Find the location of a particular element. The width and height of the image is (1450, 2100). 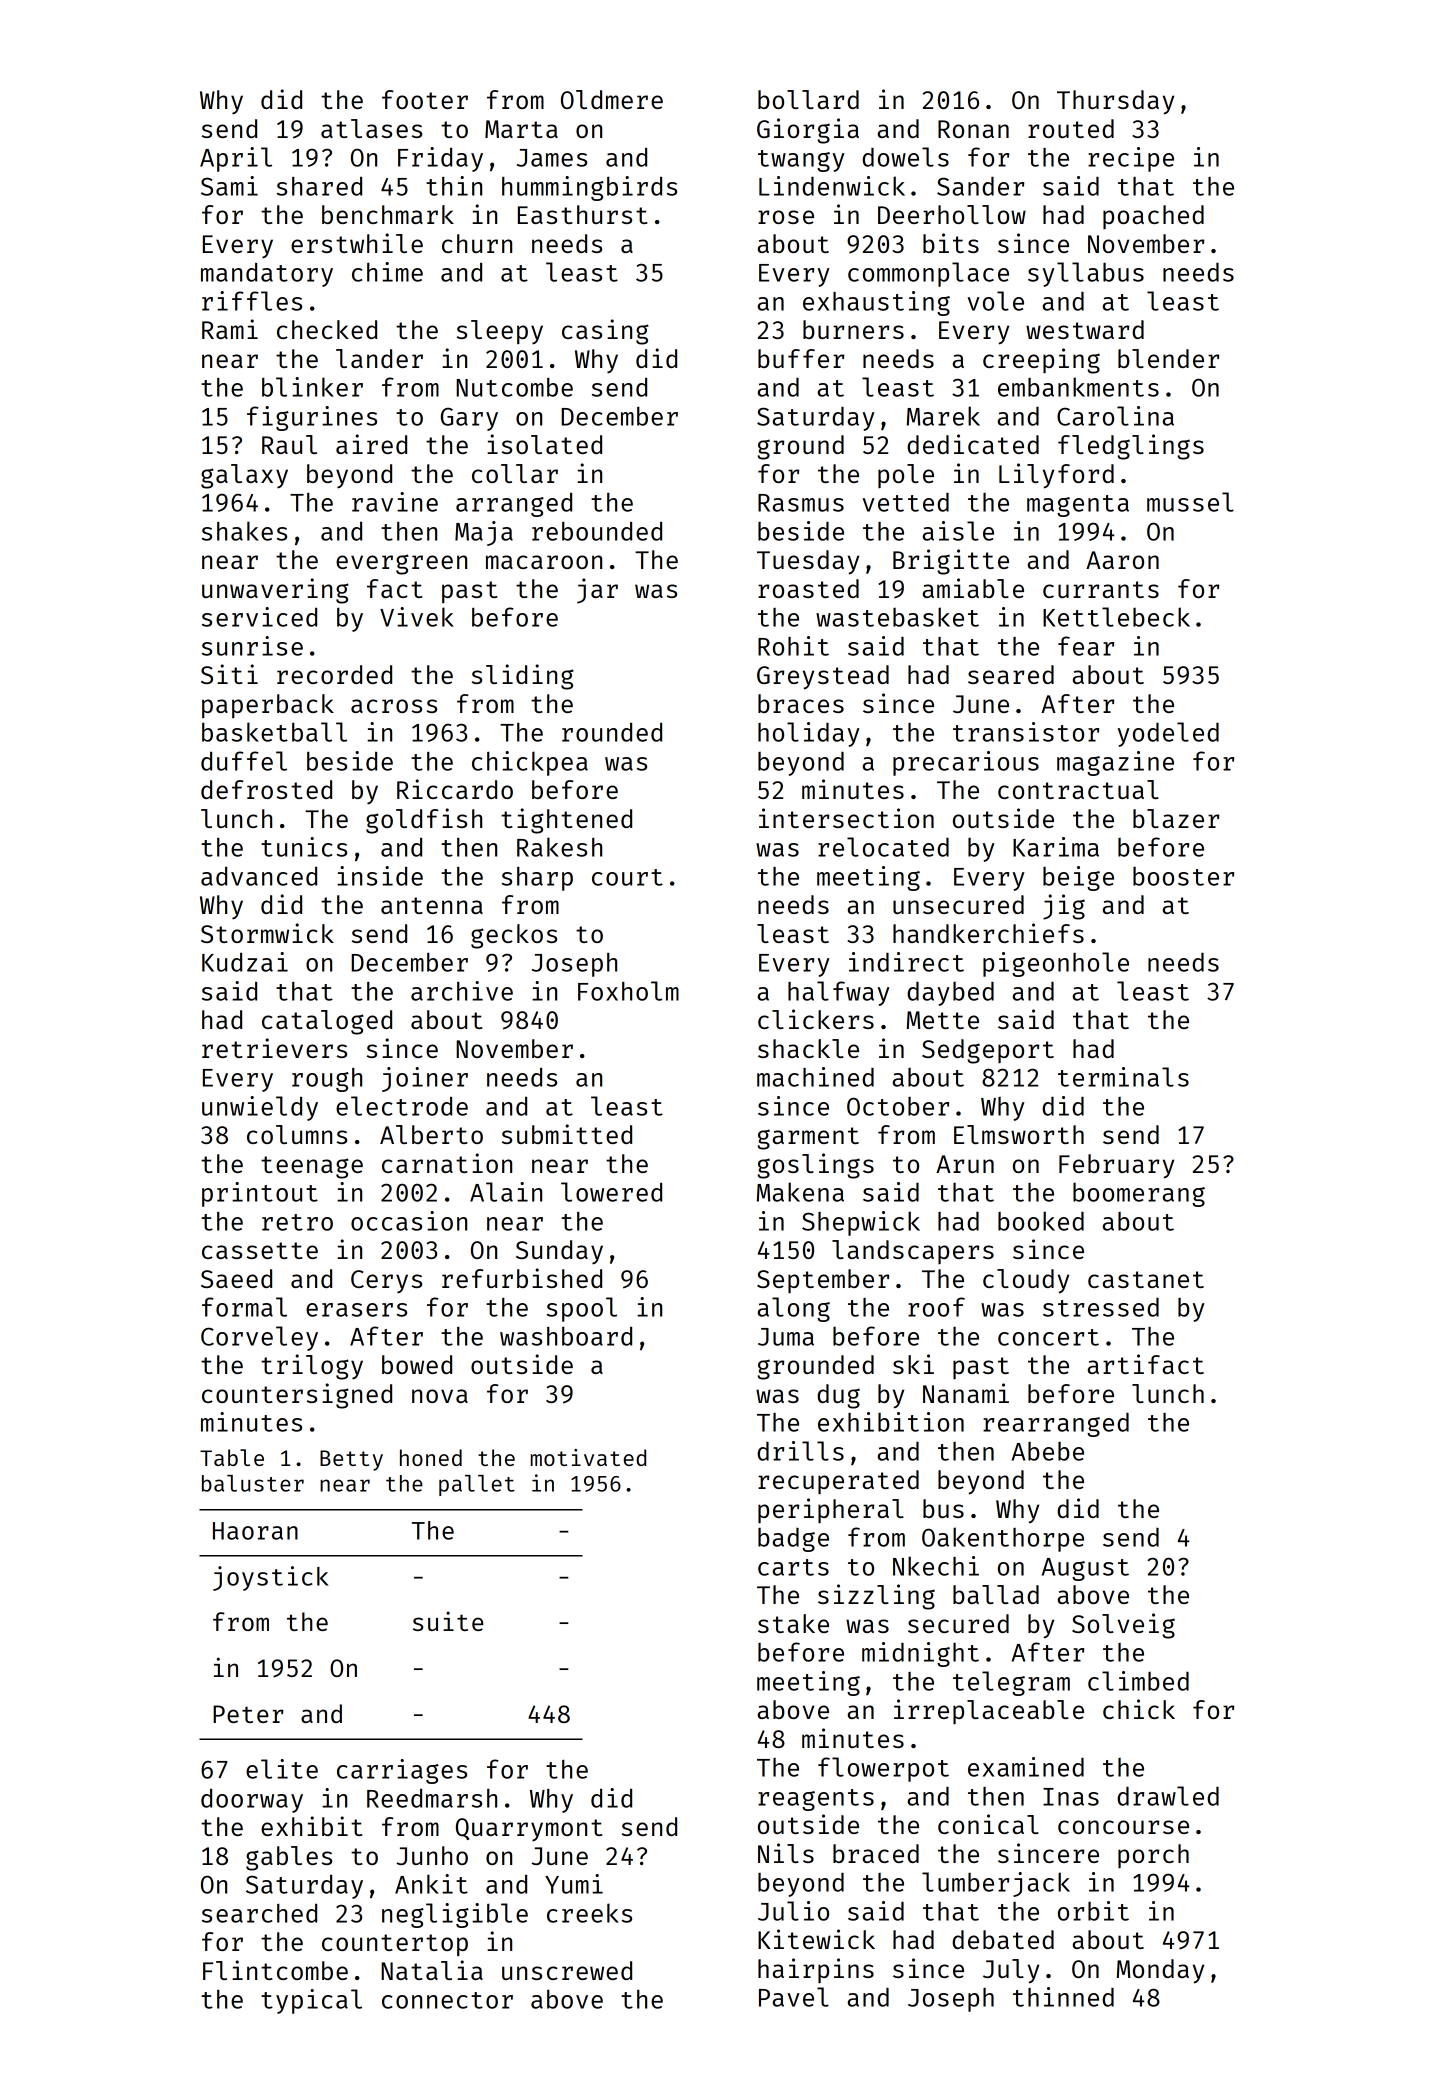

bollard is located at coordinates (808, 99).
